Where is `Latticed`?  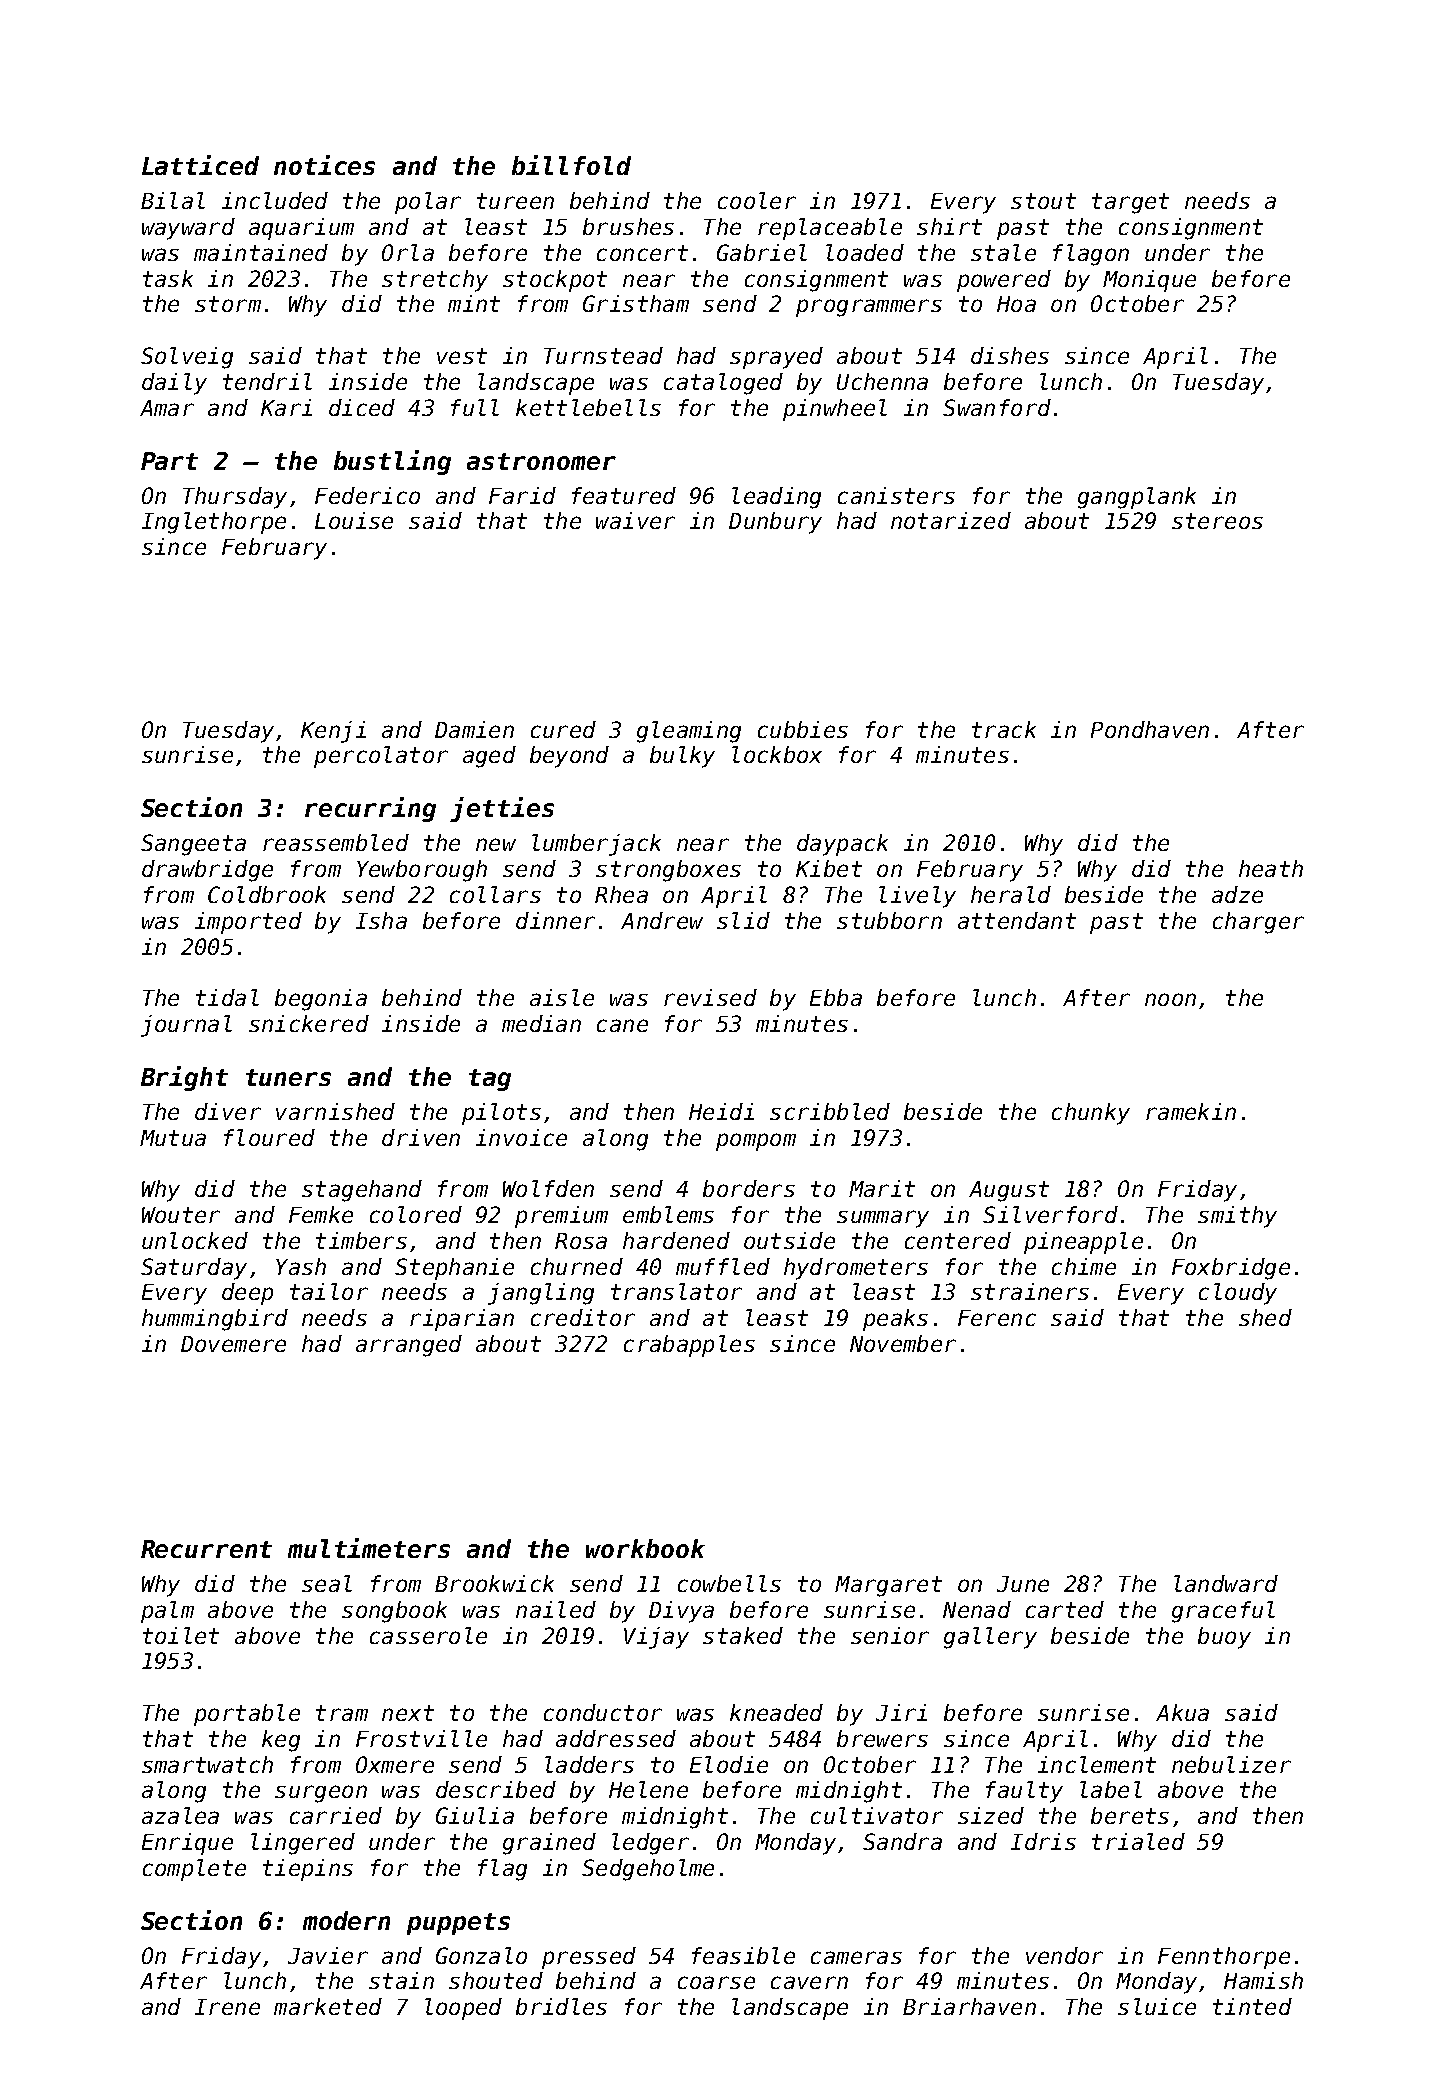
Latticed is located at coordinates (200, 165).
